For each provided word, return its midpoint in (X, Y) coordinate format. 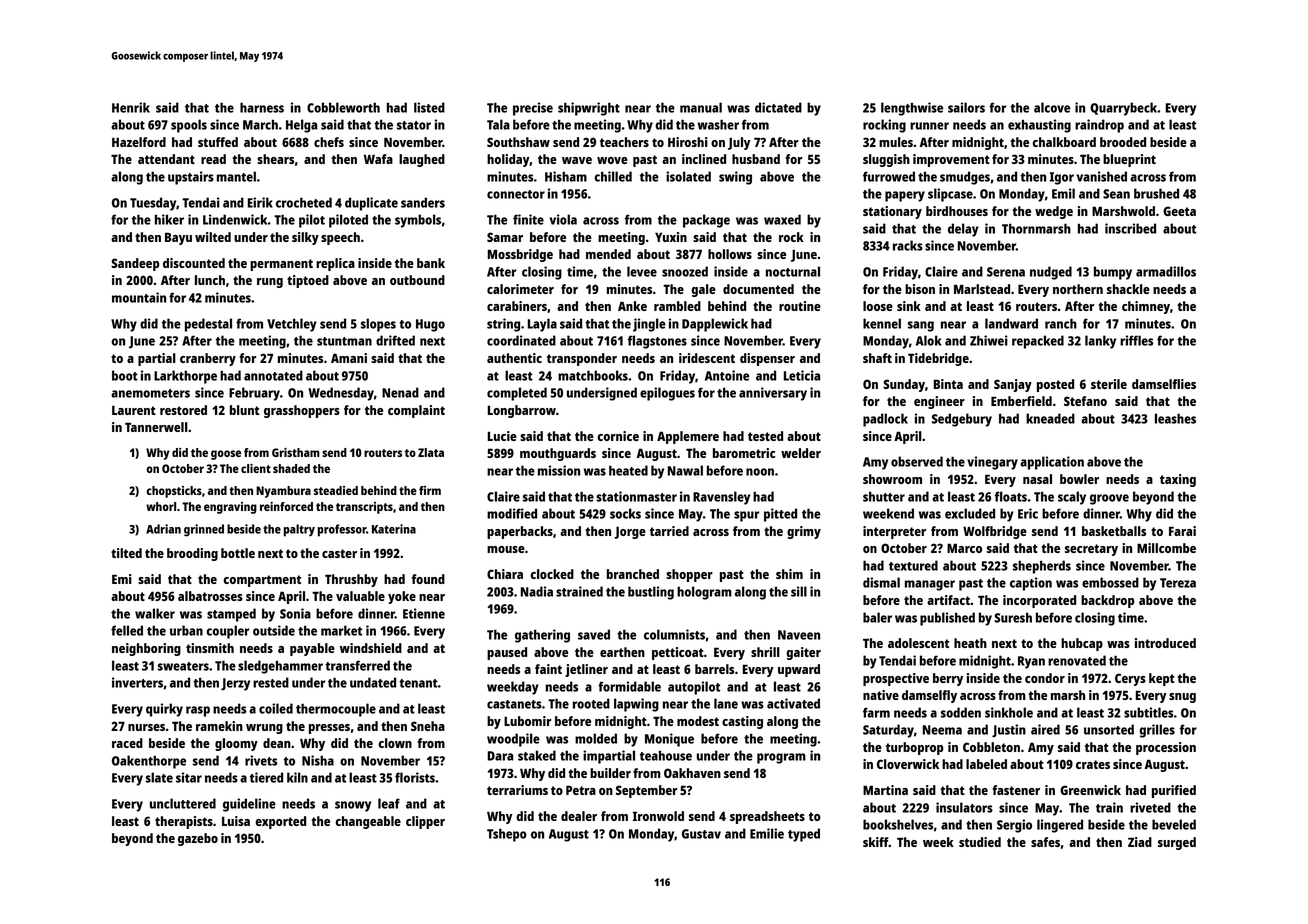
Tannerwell (156, 427)
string (503, 325)
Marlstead (982, 289)
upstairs (191, 178)
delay (963, 230)
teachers (624, 142)
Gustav (701, 834)
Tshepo (507, 835)
